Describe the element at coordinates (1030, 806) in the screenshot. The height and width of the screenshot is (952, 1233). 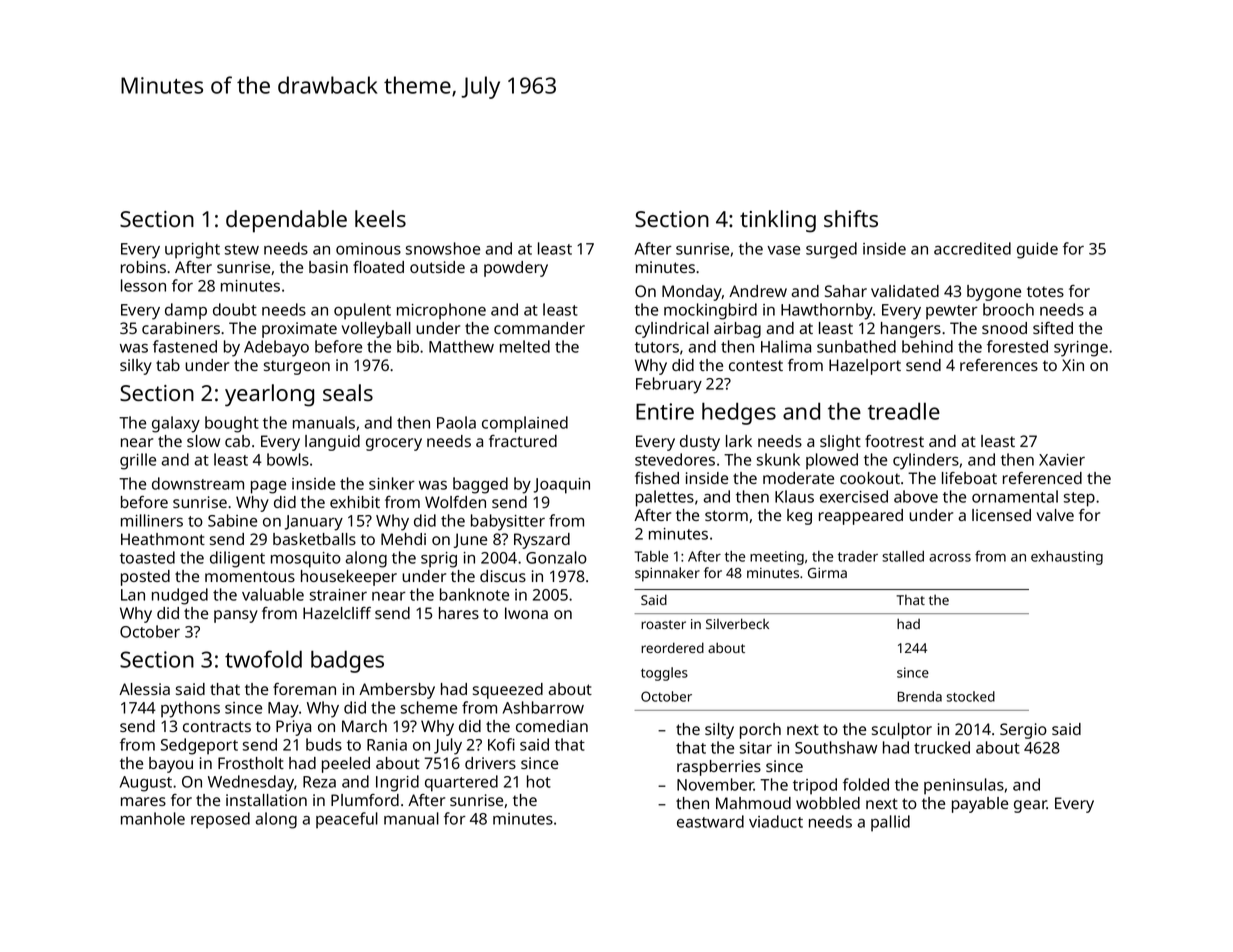
I see `gear` at that location.
